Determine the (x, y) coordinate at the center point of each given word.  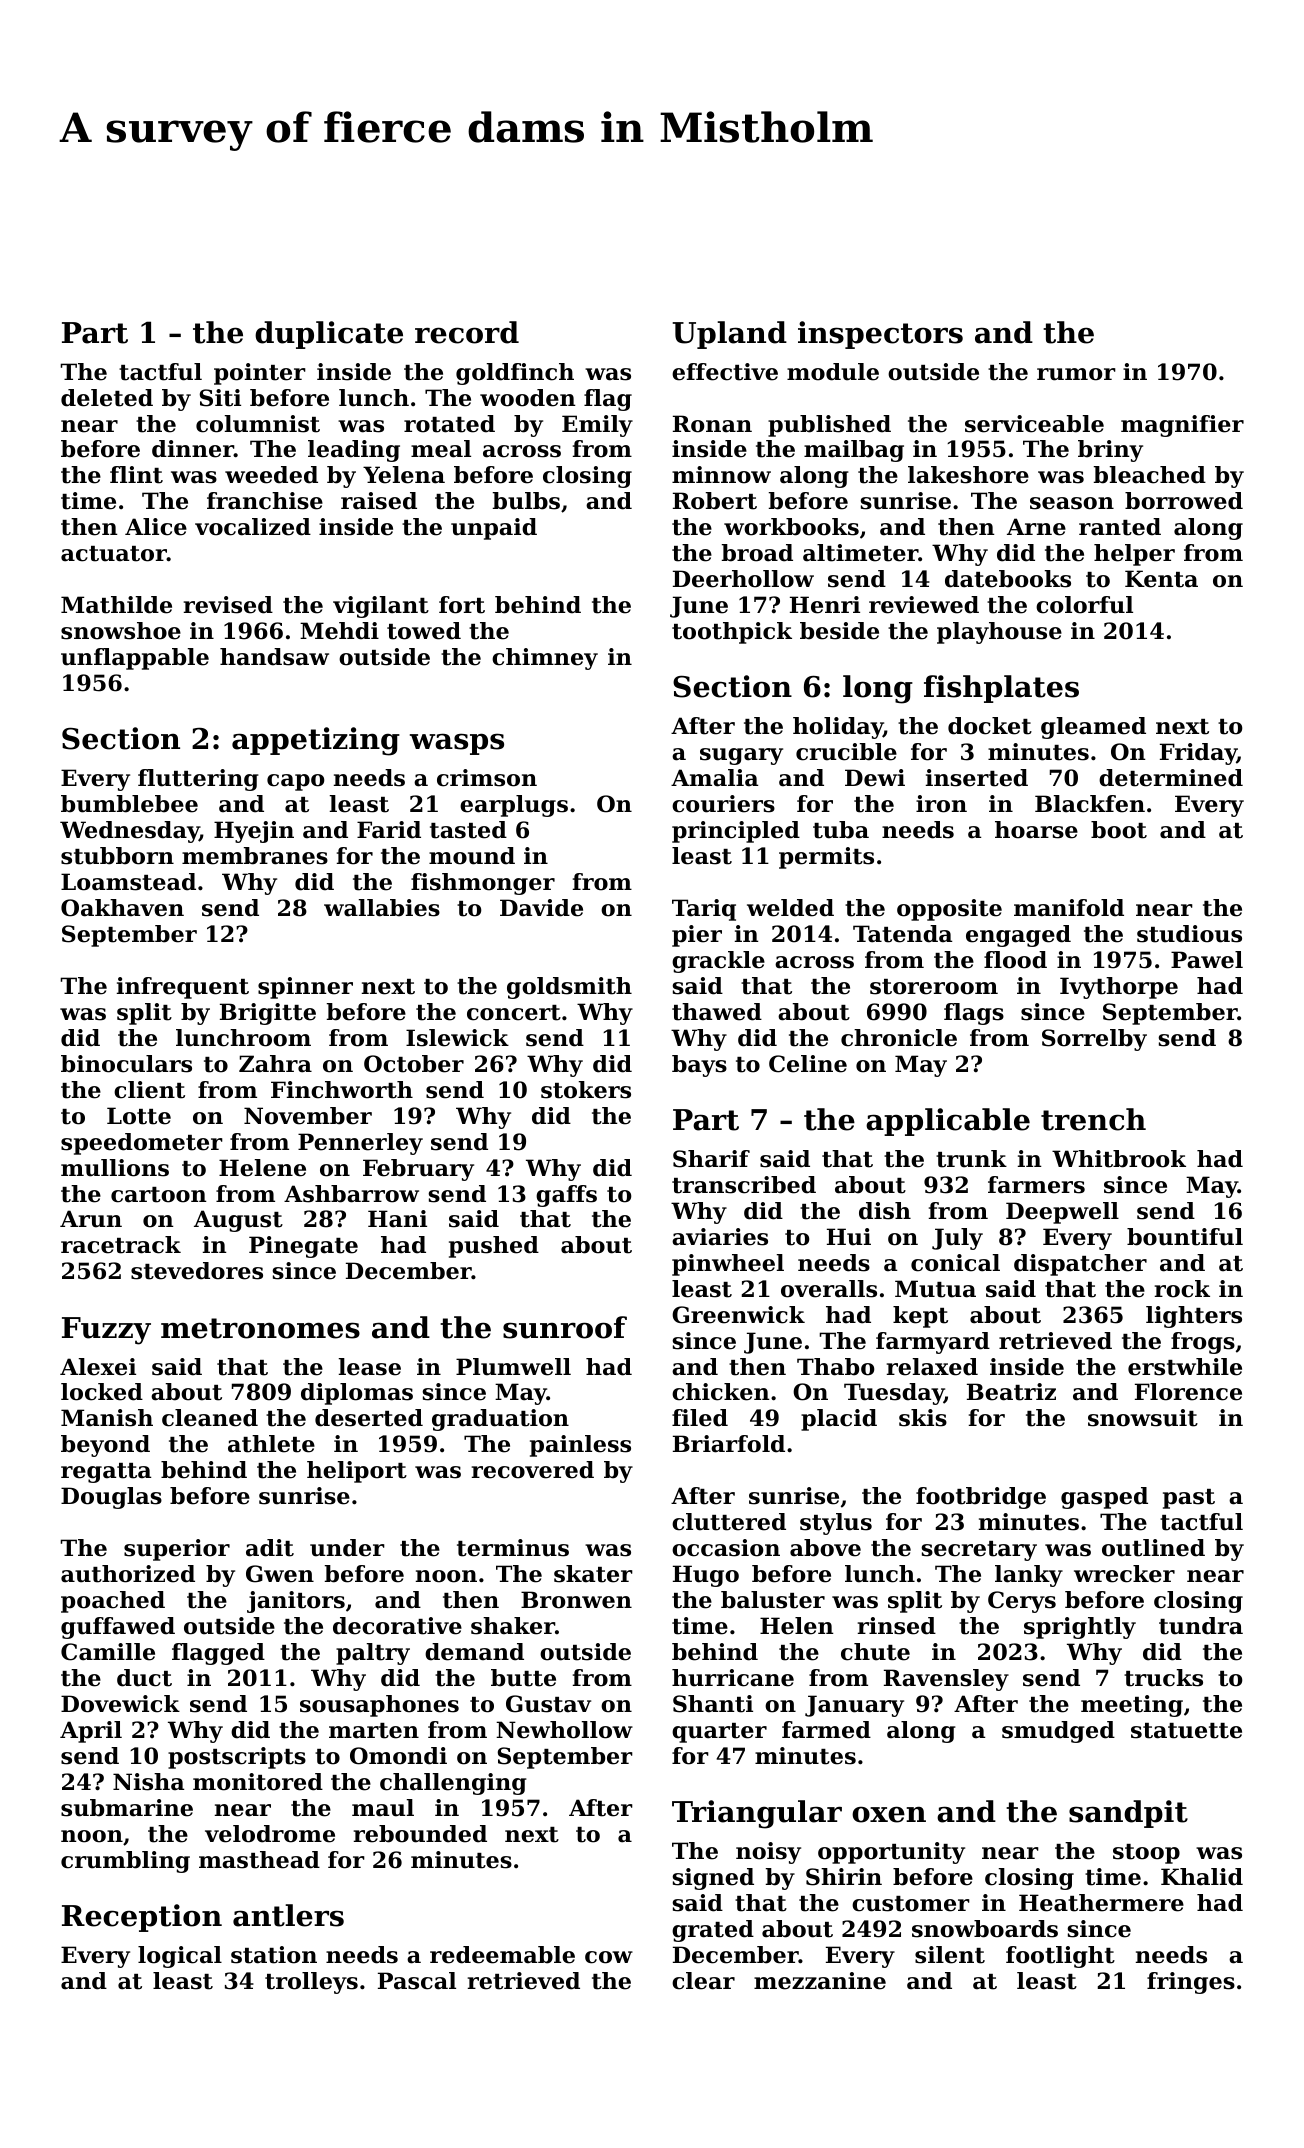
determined (1171, 778)
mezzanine (820, 1981)
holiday (838, 728)
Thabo (836, 1367)
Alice (156, 527)
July (957, 1239)
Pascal (417, 1981)
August (238, 1221)
